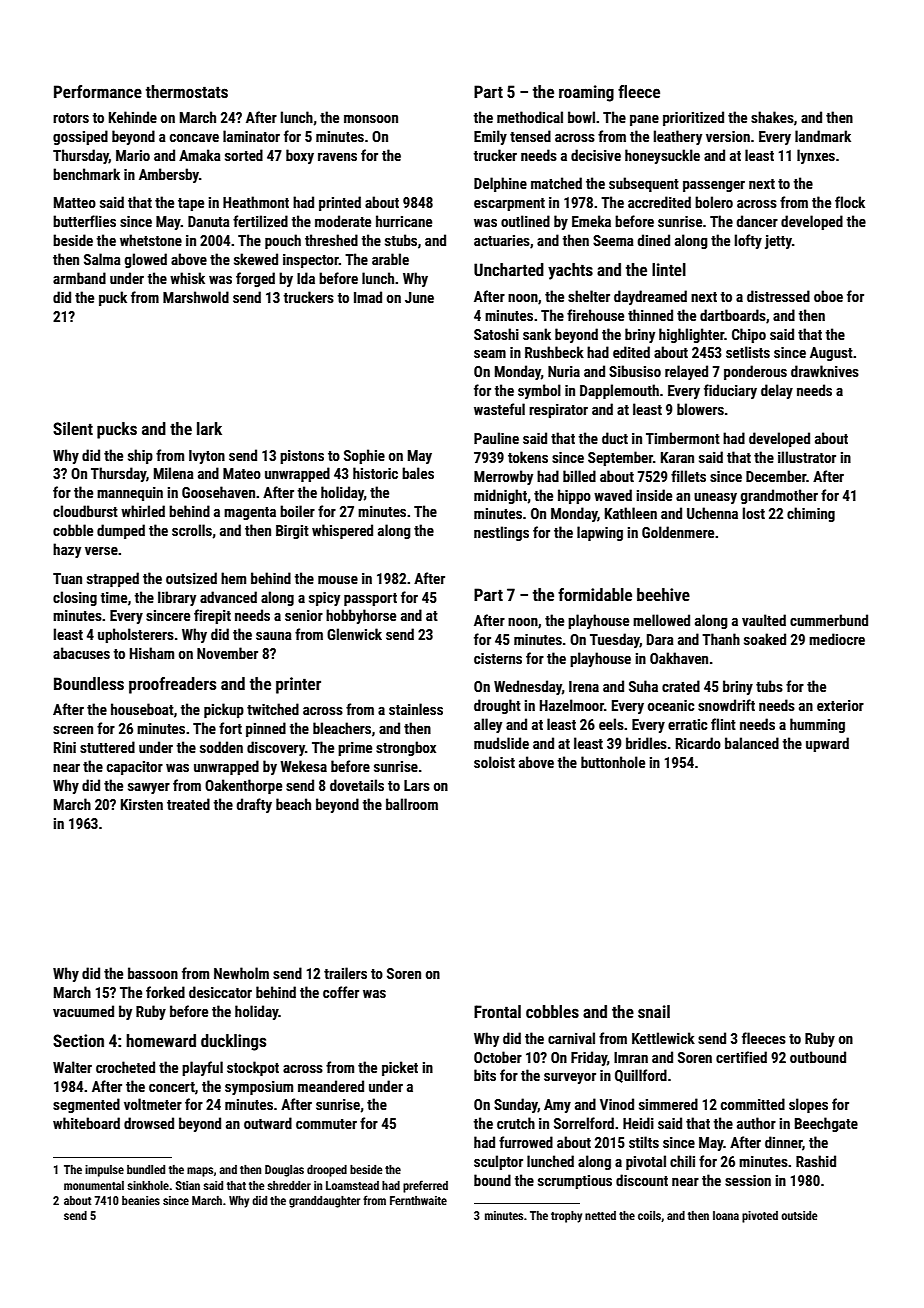 This screenshot has height=1308, width=924. What do you see at coordinates (331, 240) in the screenshot?
I see `threshed` at bounding box center [331, 240].
